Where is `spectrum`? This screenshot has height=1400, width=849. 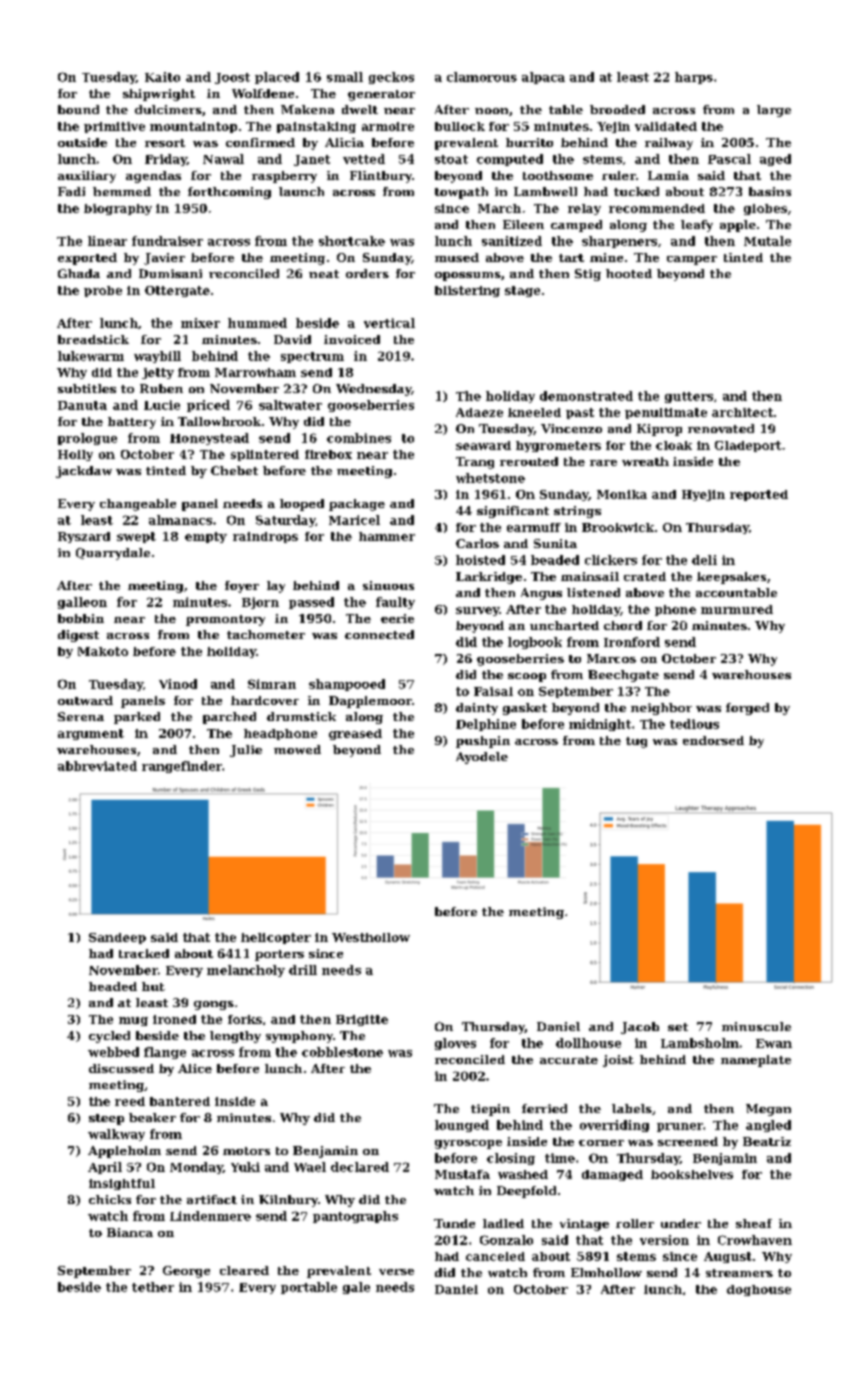
spectrum is located at coordinates (312, 357).
